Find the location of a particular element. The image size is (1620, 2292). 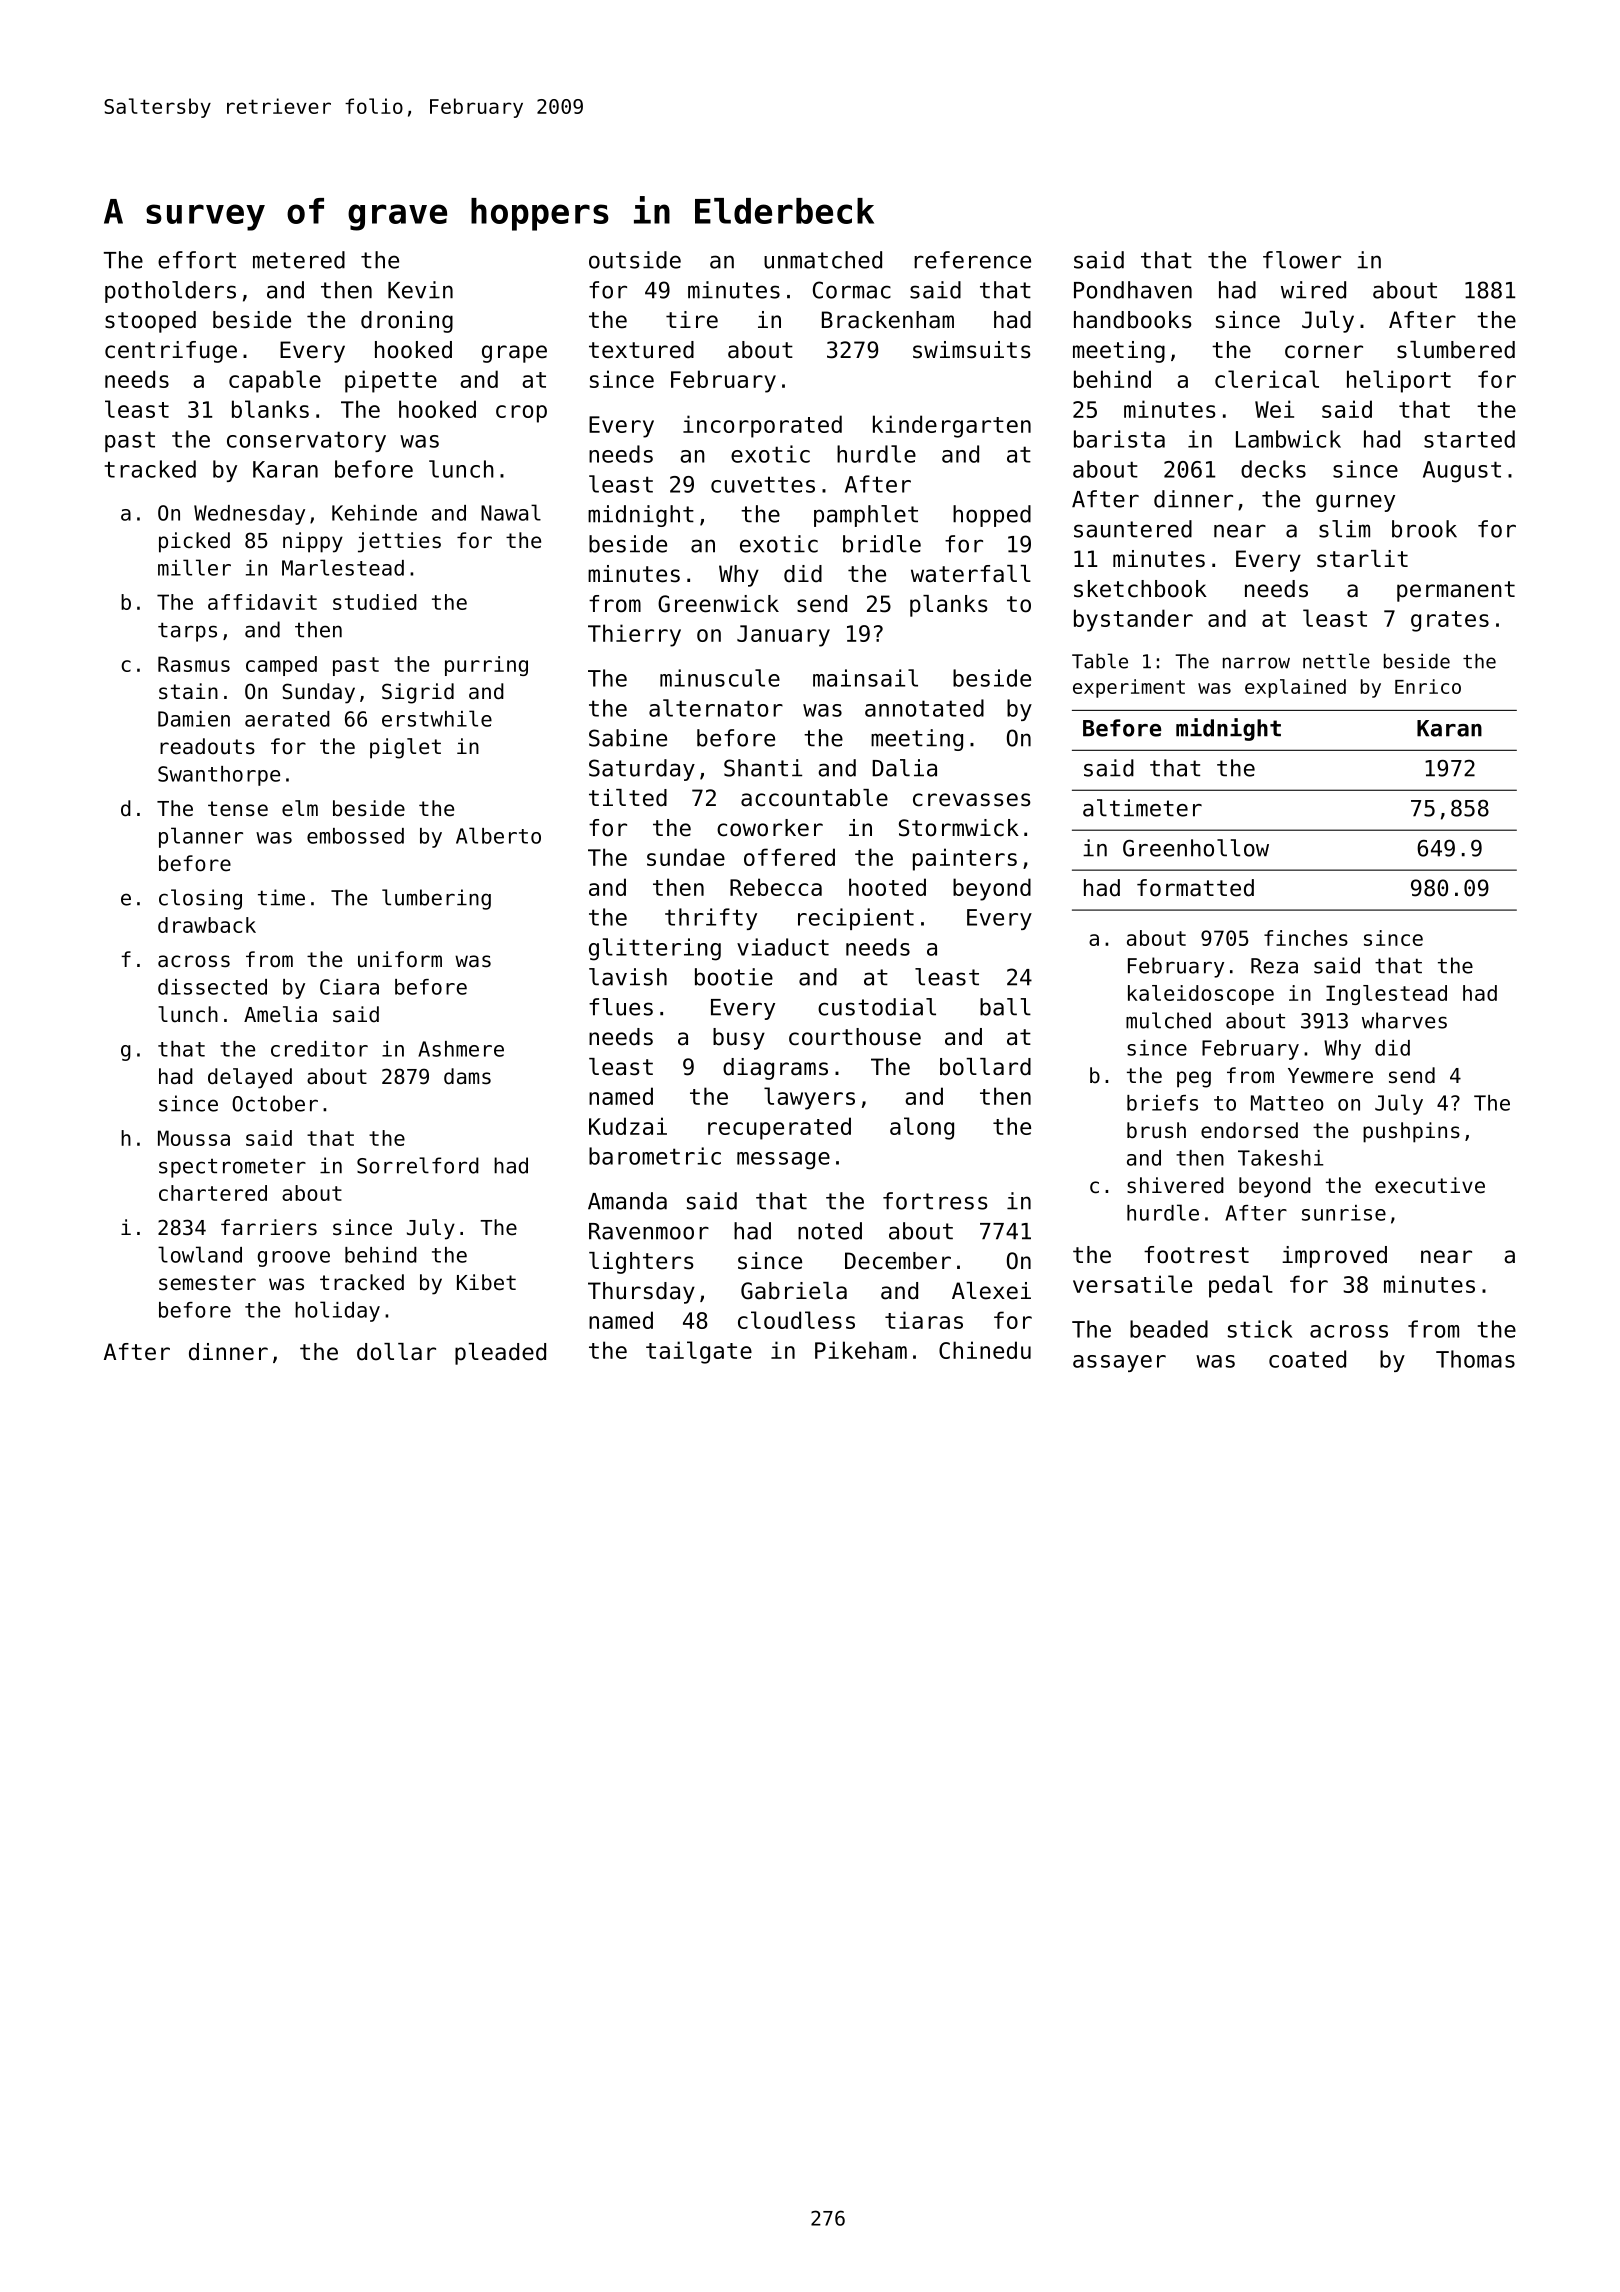

tailgate is located at coordinates (699, 1352).
